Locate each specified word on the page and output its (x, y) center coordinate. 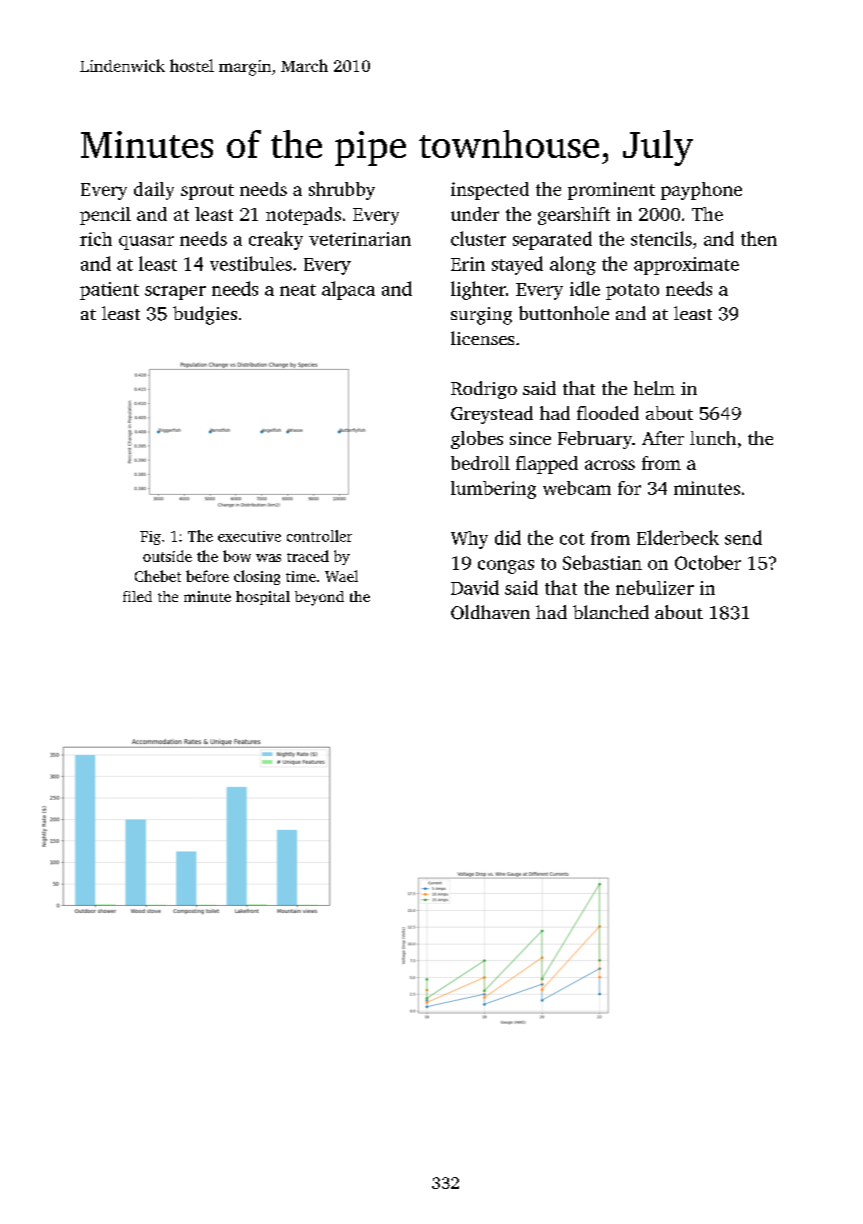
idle (585, 288)
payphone (701, 191)
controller (319, 536)
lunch (713, 438)
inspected (490, 191)
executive (249, 536)
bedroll (480, 463)
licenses (482, 338)
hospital (263, 598)
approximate (686, 266)
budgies (205, 315)
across (610, 465)
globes (477, 440)
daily (154, 191)
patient (109, 291)
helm (654, 388)
